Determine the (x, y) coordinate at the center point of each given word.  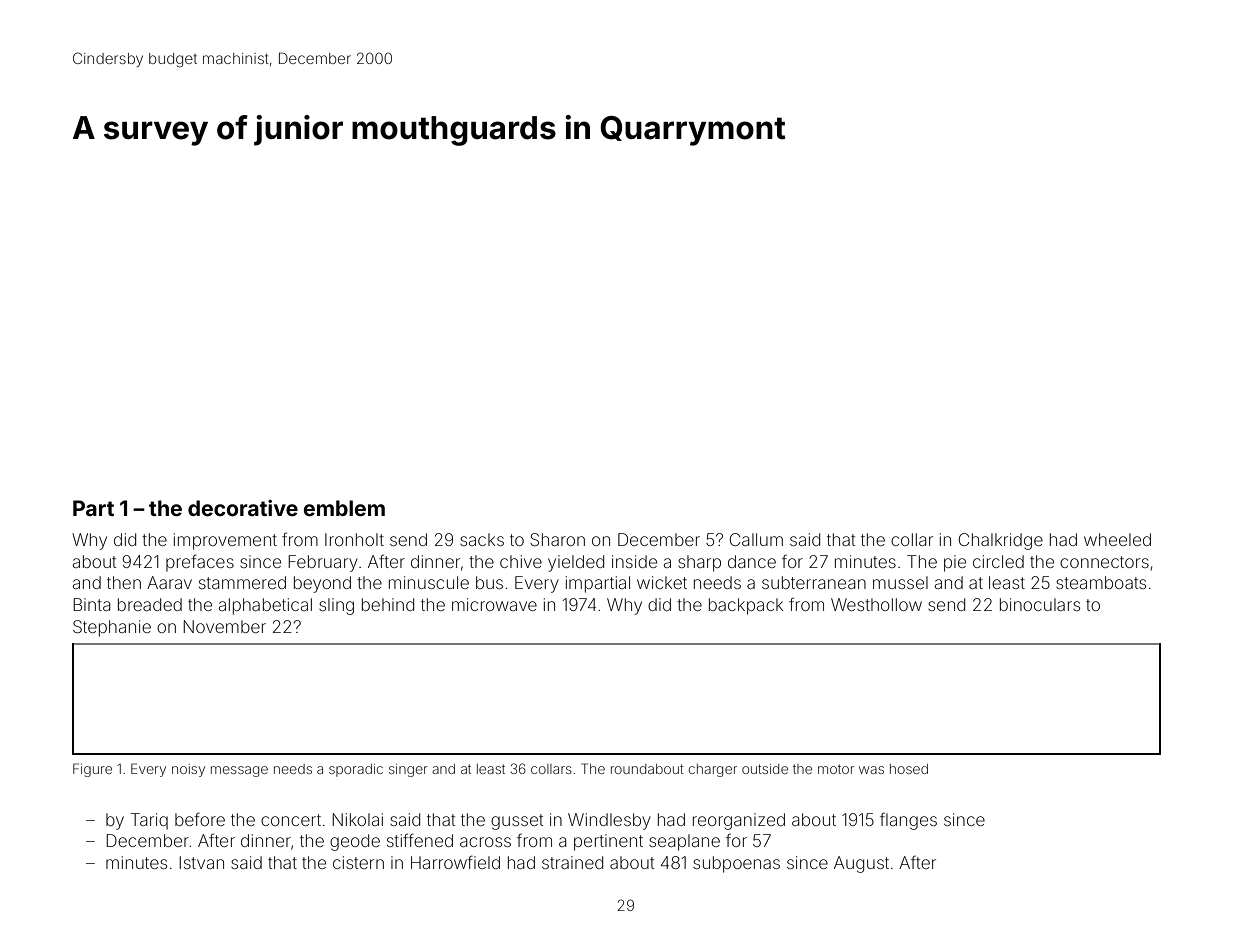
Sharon (557, 539)
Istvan (201, 862)
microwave (494, 604)
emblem (344, 508)
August (861, 864)
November (224, 626)
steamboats (1101, 582)
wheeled (1117, 539)
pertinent (608, 842)
